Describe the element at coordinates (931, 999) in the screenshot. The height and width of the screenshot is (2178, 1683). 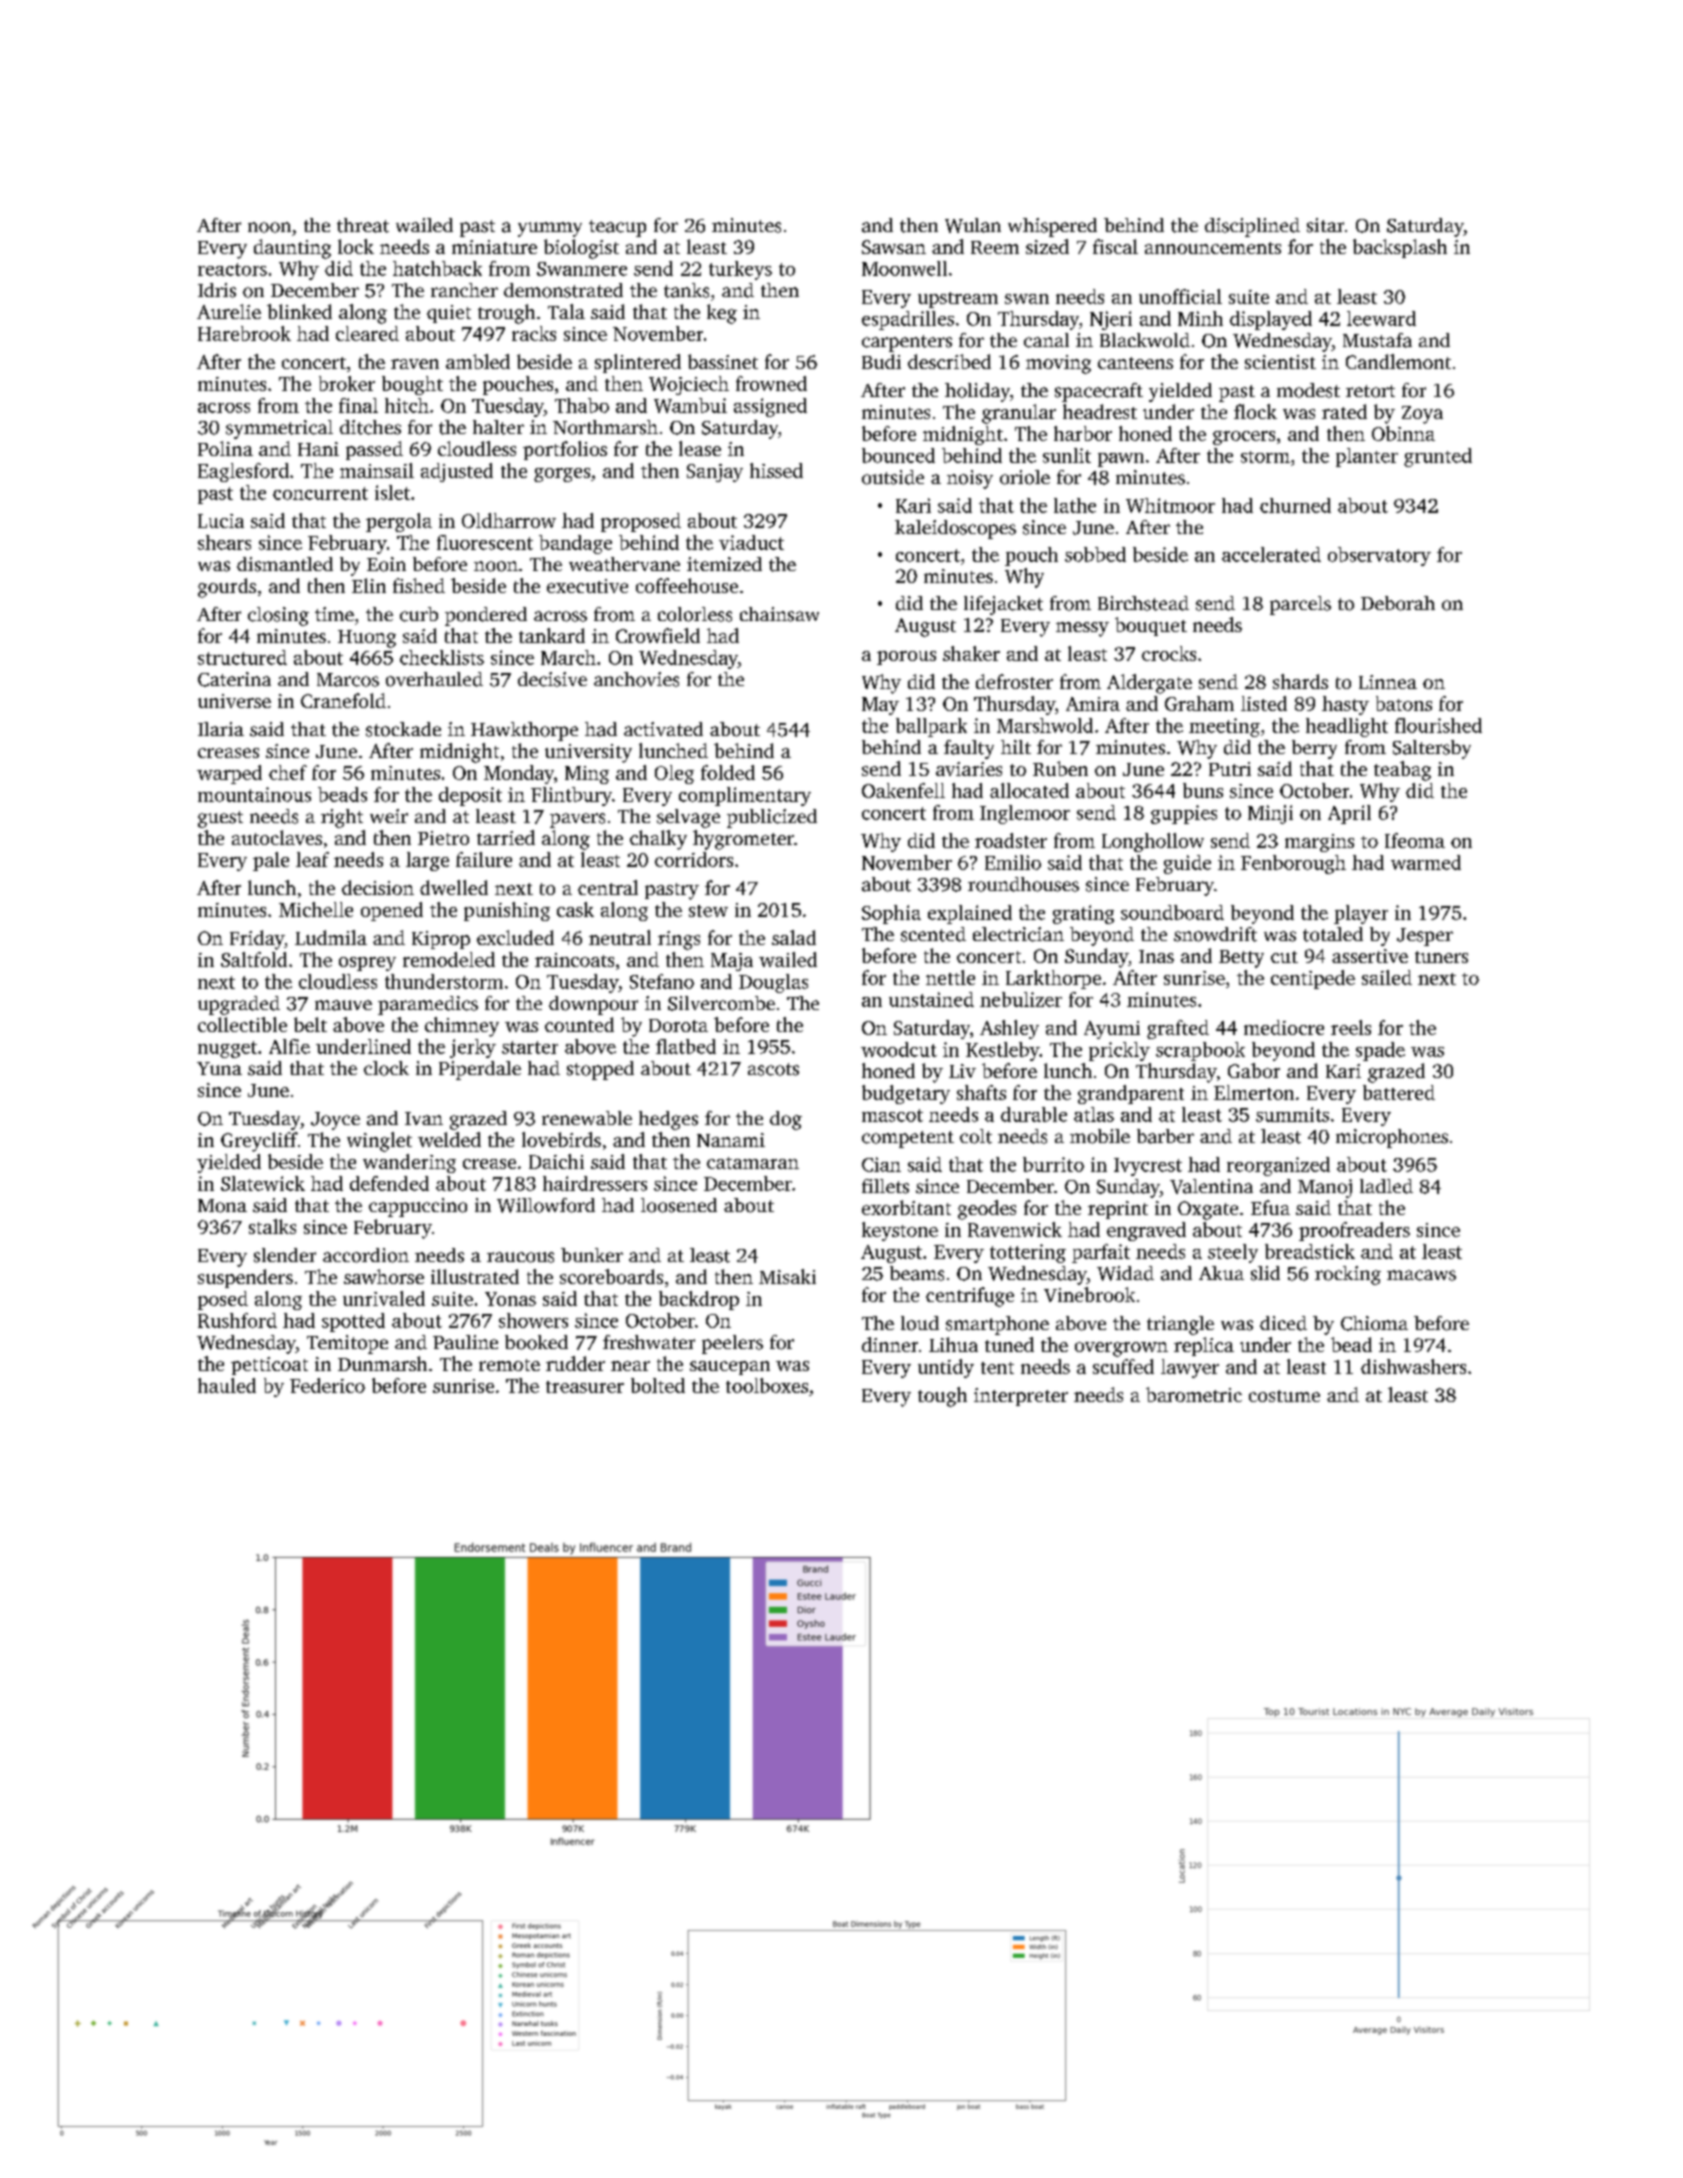
I see `unstained` at that location.
